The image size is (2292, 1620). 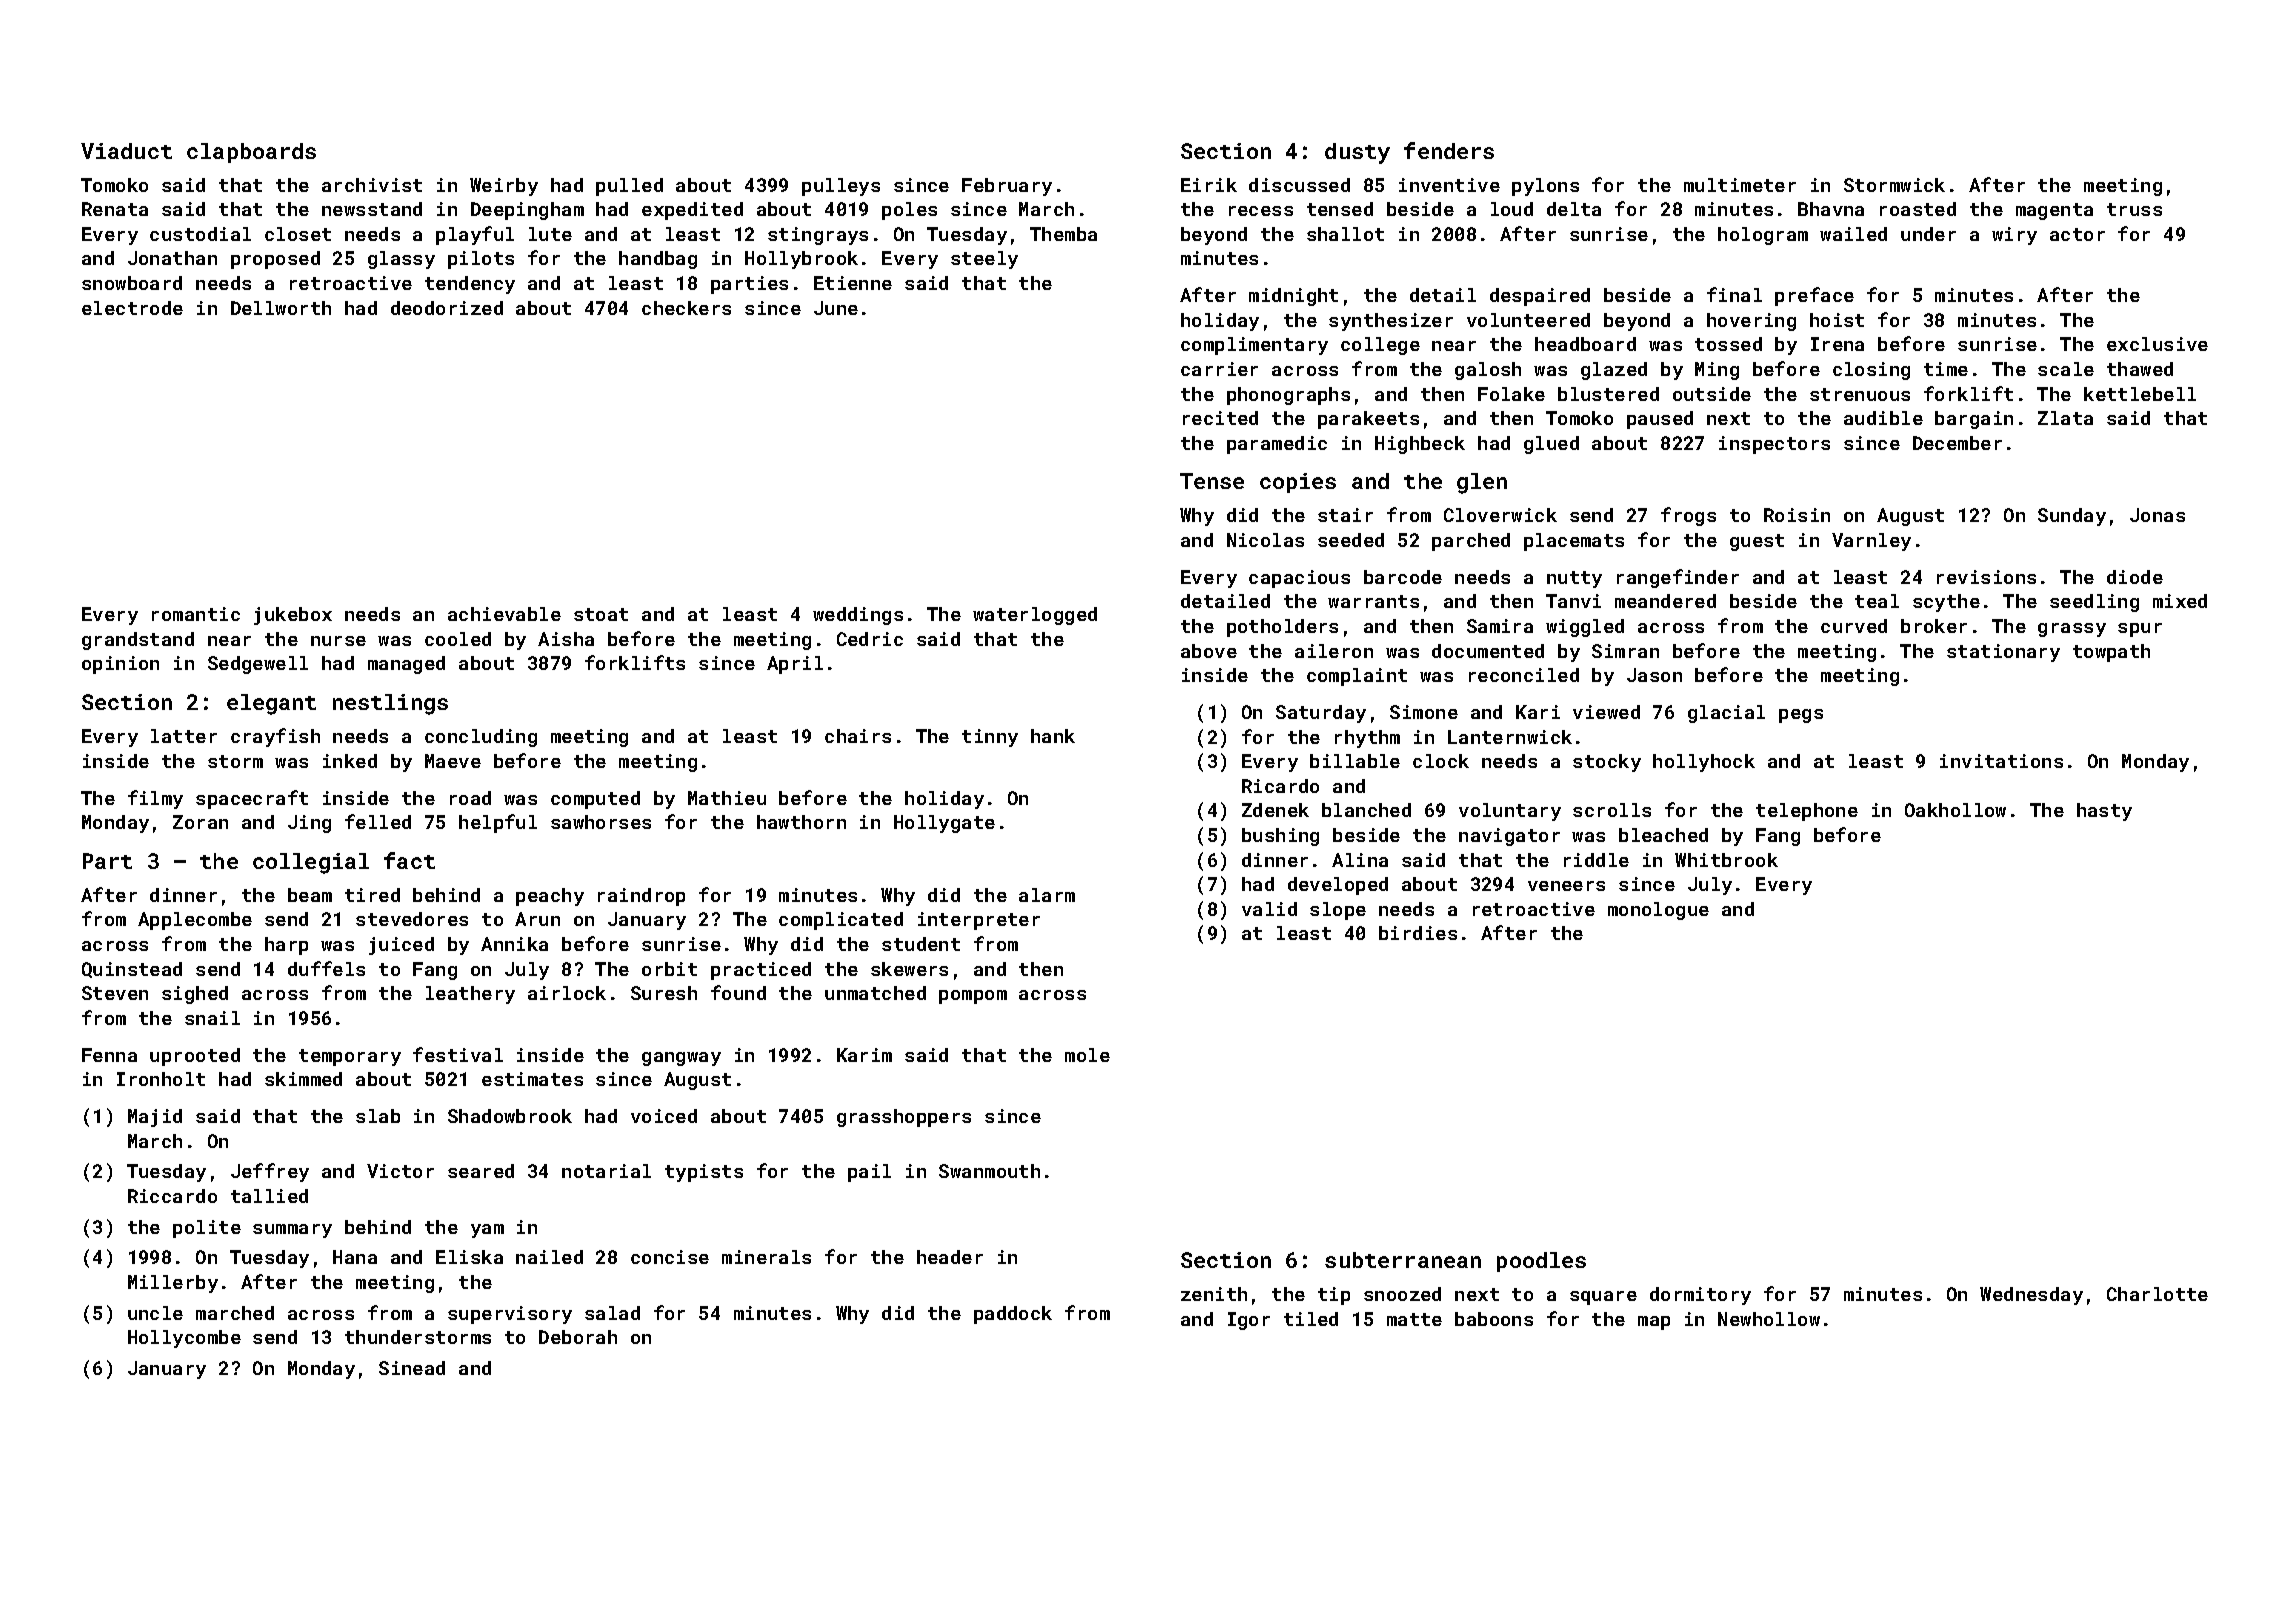 What do you see at coordinates (2001, 761) in the screenshot?
I see `invitations` at bounding box center [2001, 761].
